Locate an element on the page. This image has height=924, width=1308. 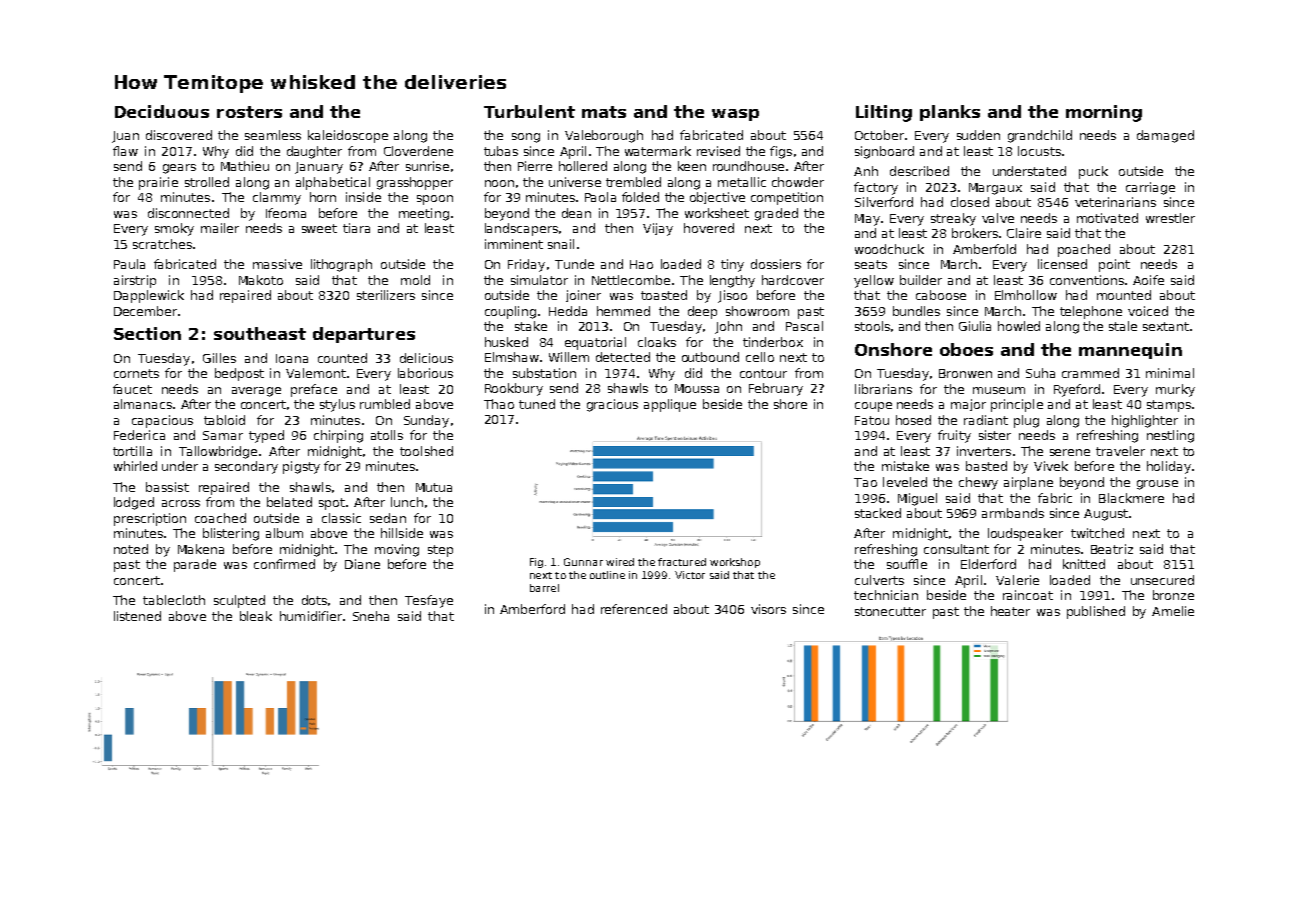
sister is located at coordinates (995, 435).
